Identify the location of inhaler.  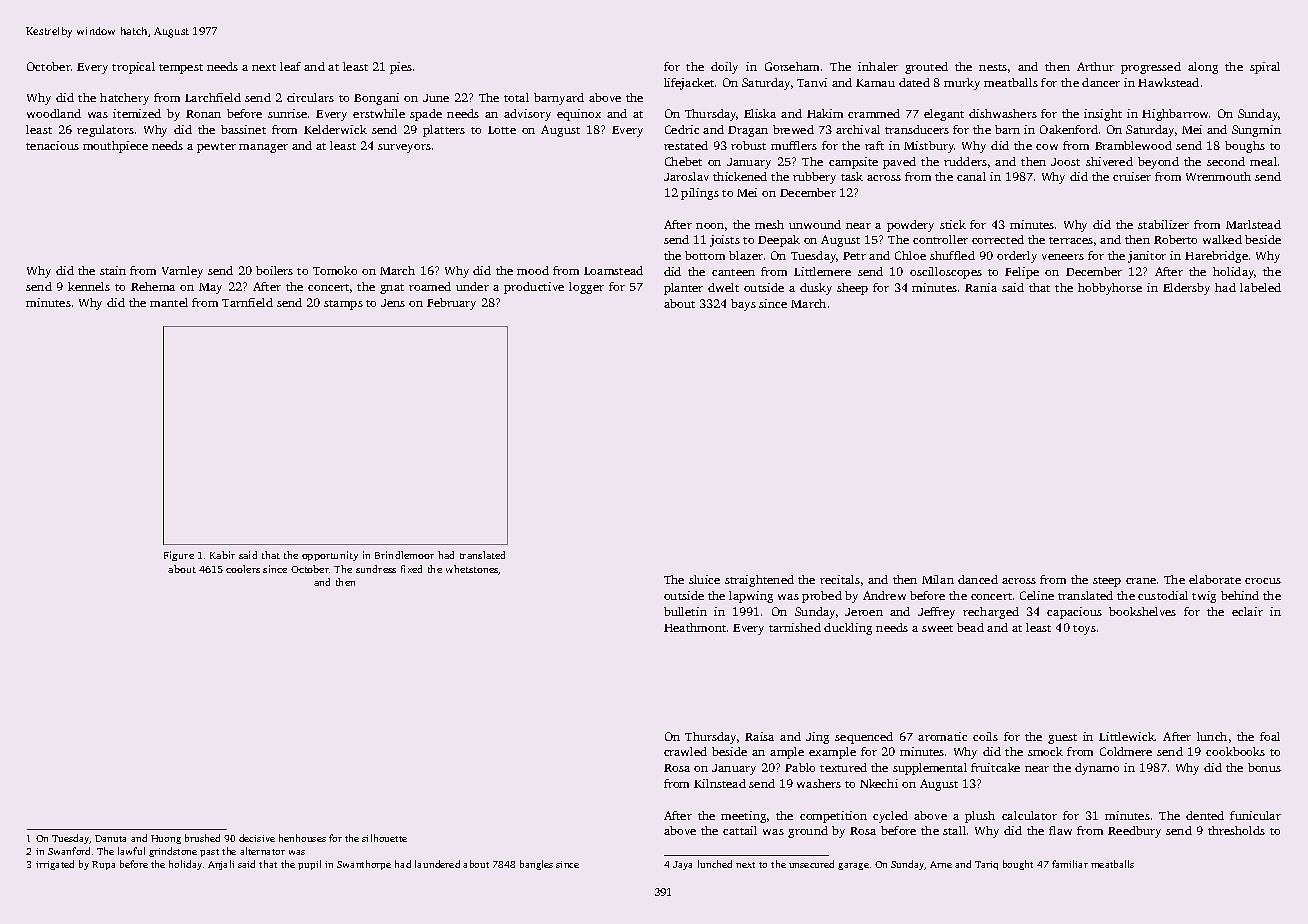
(878, 66).
